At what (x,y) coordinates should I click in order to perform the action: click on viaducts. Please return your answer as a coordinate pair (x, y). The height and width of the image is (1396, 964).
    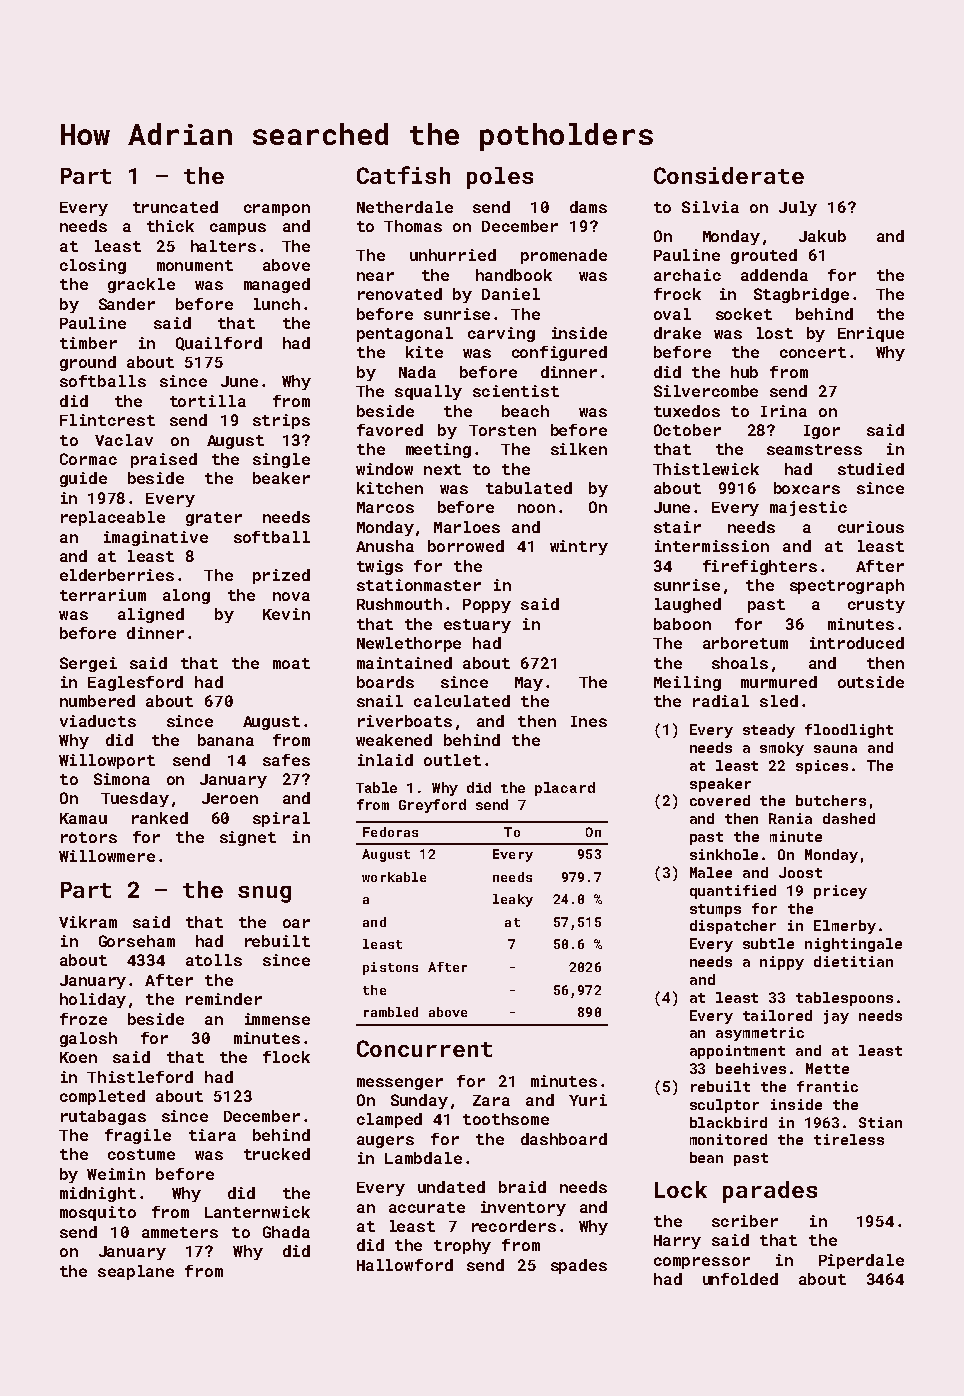
    Looking at the image, I should click on (98, 721).
